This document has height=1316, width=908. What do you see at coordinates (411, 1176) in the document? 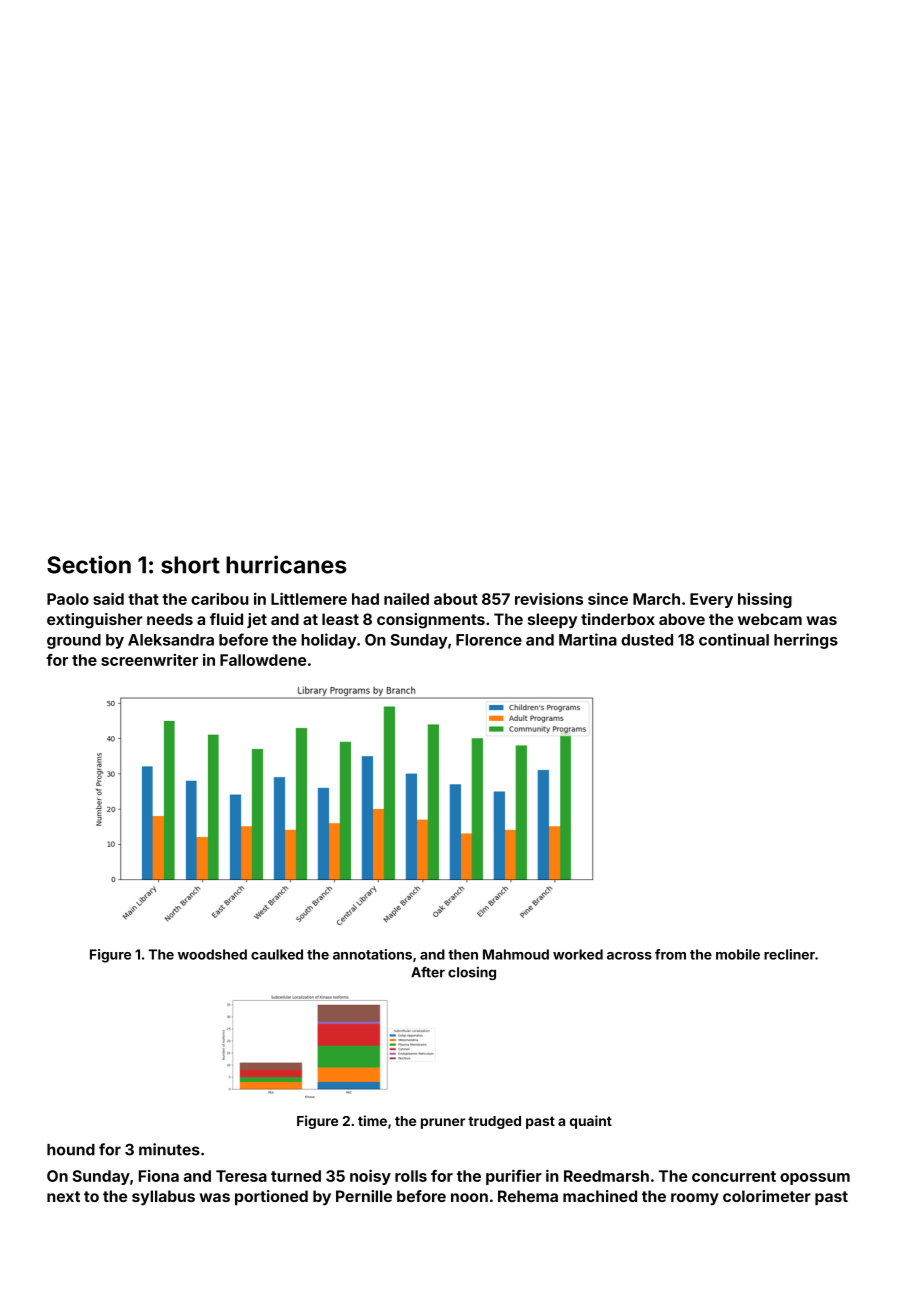
I see `rolls` at bounding box center [411, 1176].
